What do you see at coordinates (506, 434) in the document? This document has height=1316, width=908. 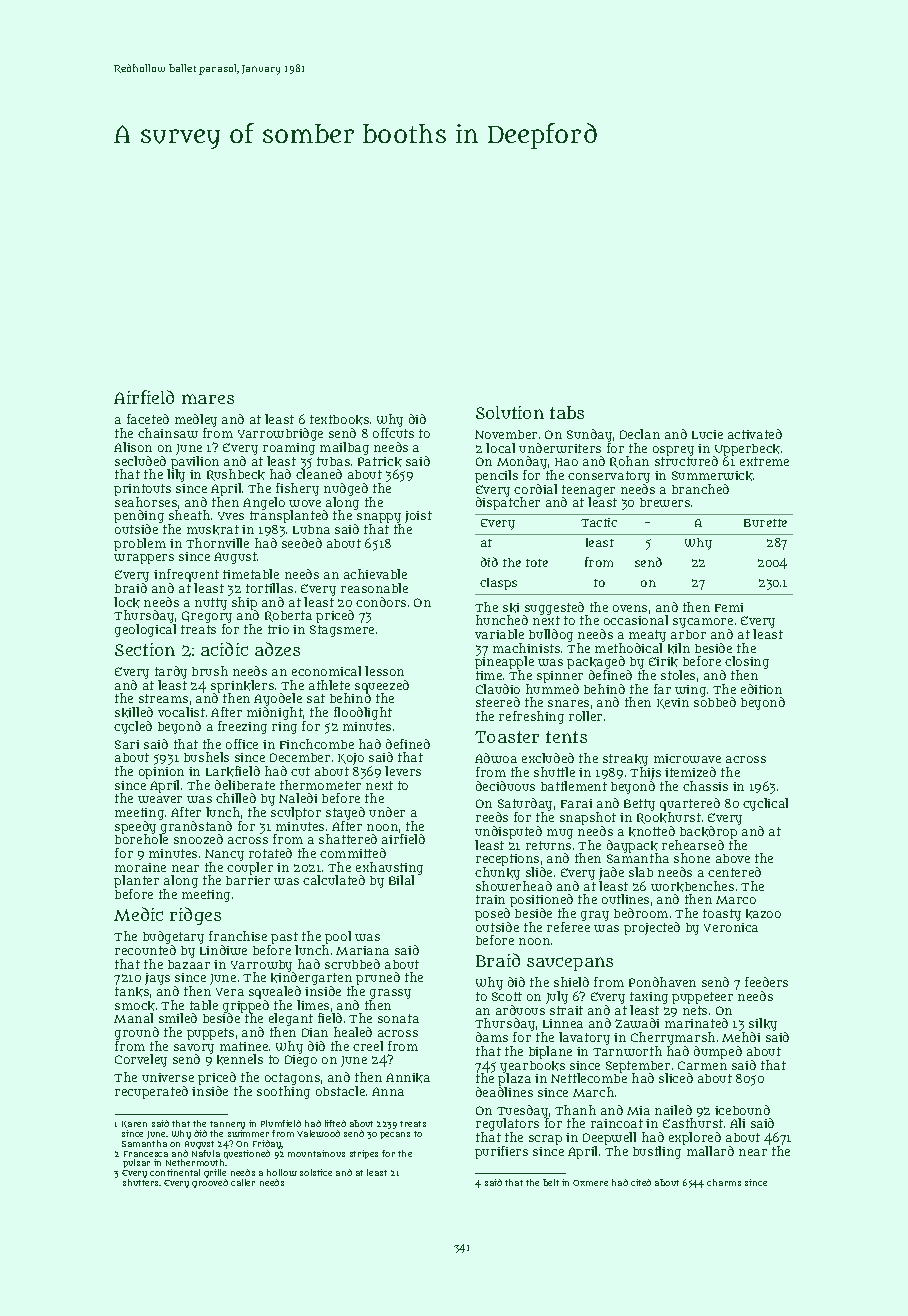 I see `November` at bounding box center [506, 434].
